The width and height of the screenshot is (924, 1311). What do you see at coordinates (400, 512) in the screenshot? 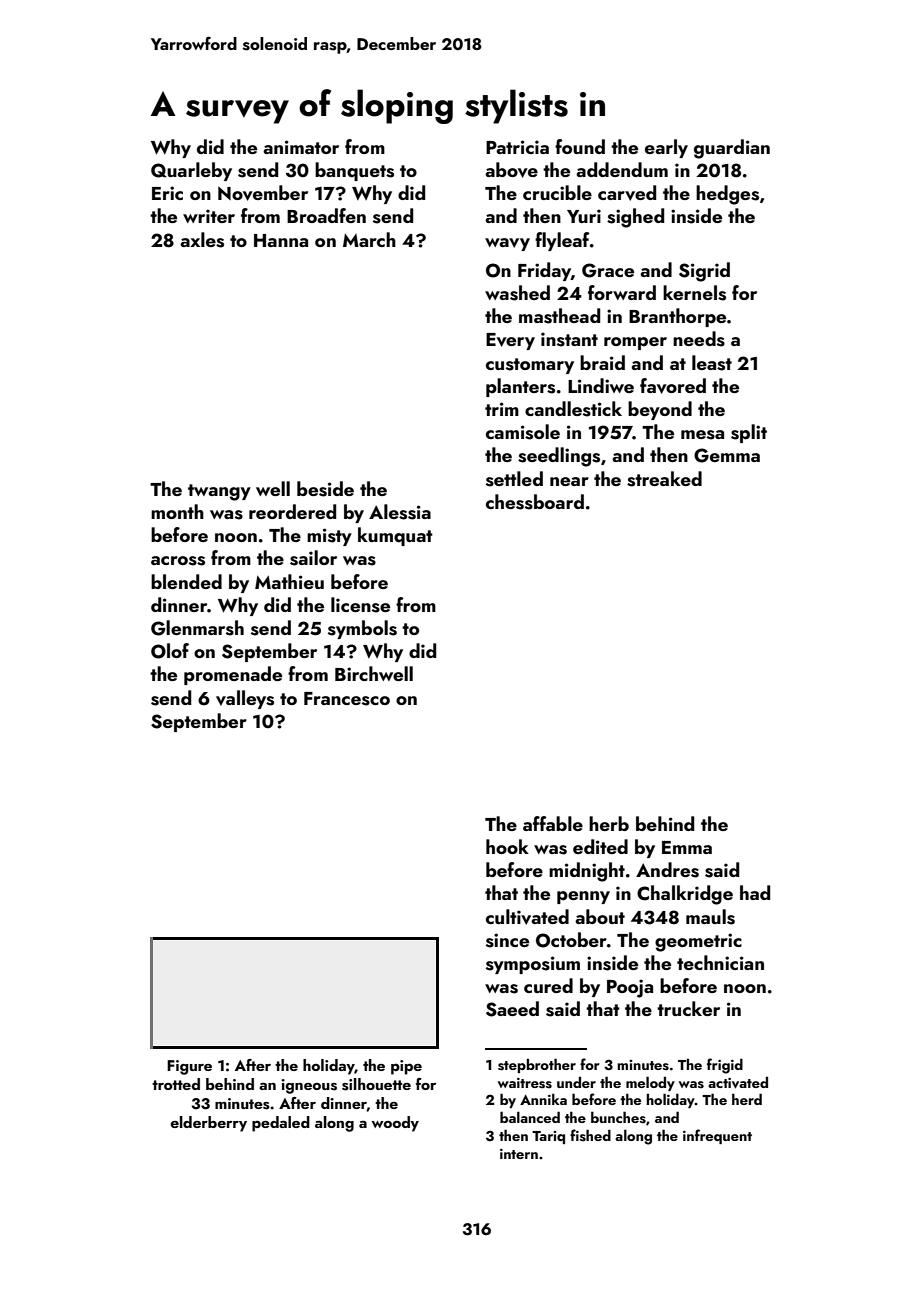
I see `Alessia` at bounding box center [400, 512].
